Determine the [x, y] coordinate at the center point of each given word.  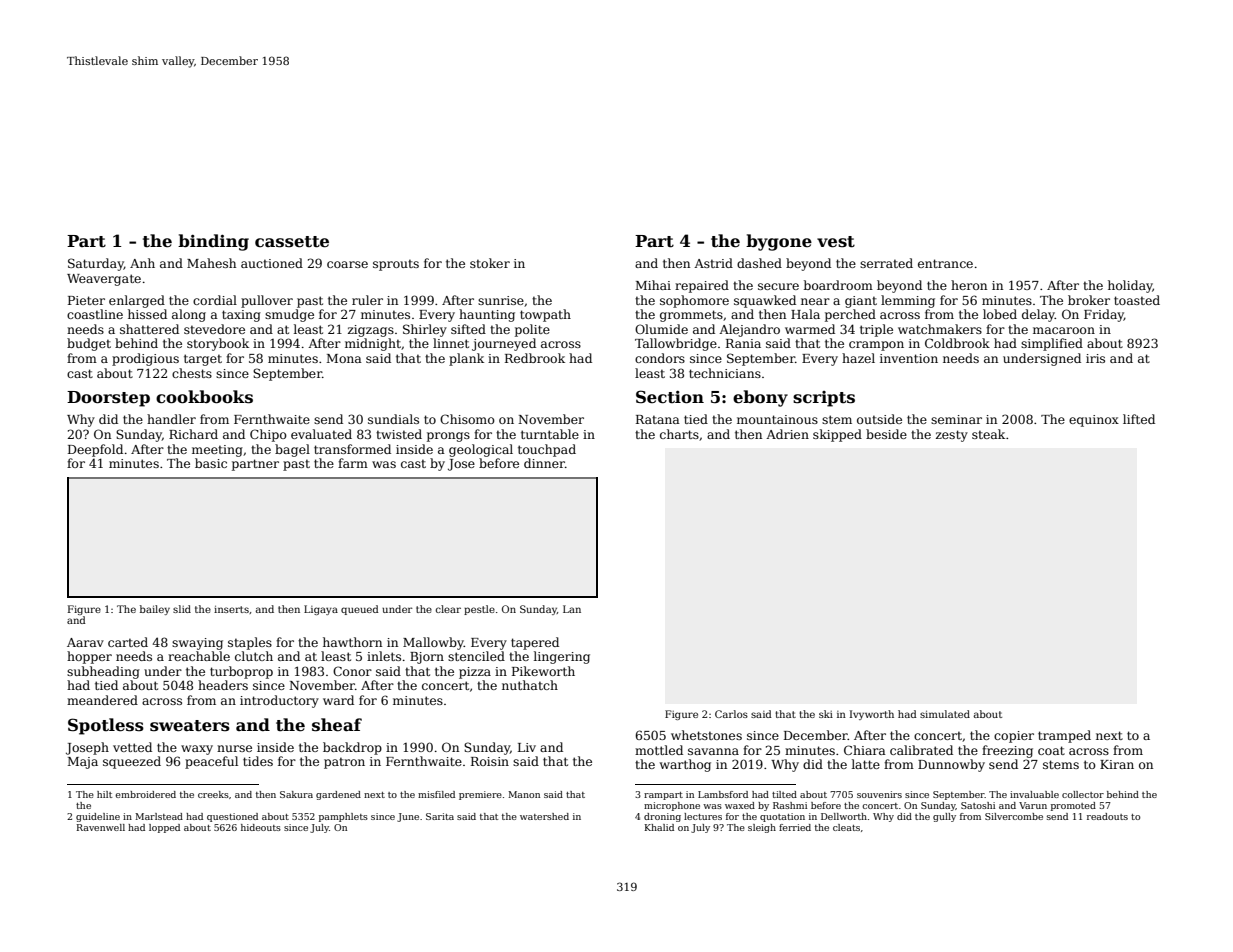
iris [1095, 358]
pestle [479, 610]
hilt [104, 794]
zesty [952, 436]
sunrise [501, 300]
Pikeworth [543, 671]
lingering [562, 657]
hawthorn [352, 642]
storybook [218, 344]
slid [182, 609]
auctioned [272, 263]
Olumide [661, 329]
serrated [886, 263]
